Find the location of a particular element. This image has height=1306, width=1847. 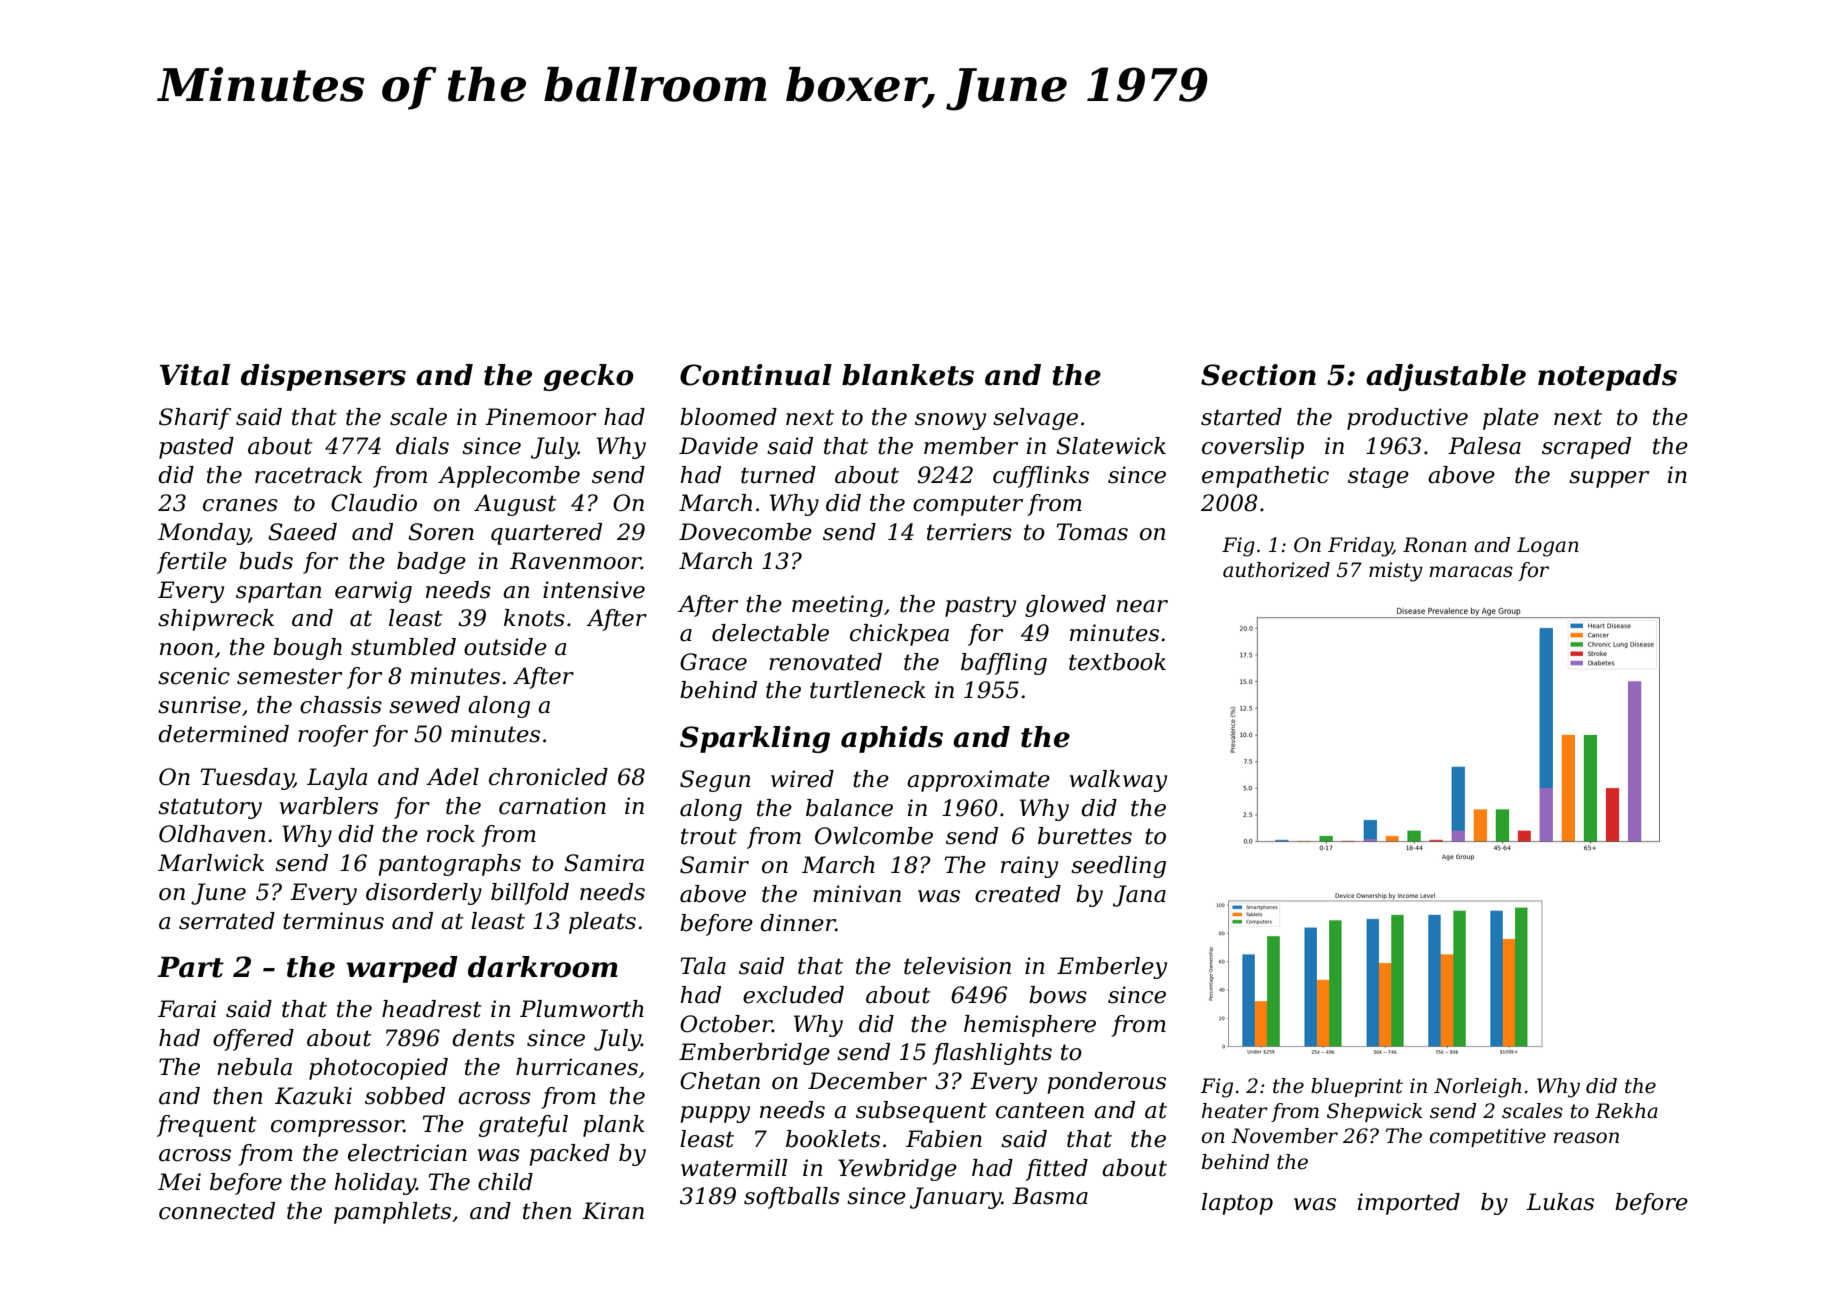

warped is located at coordinates (402, 969).
